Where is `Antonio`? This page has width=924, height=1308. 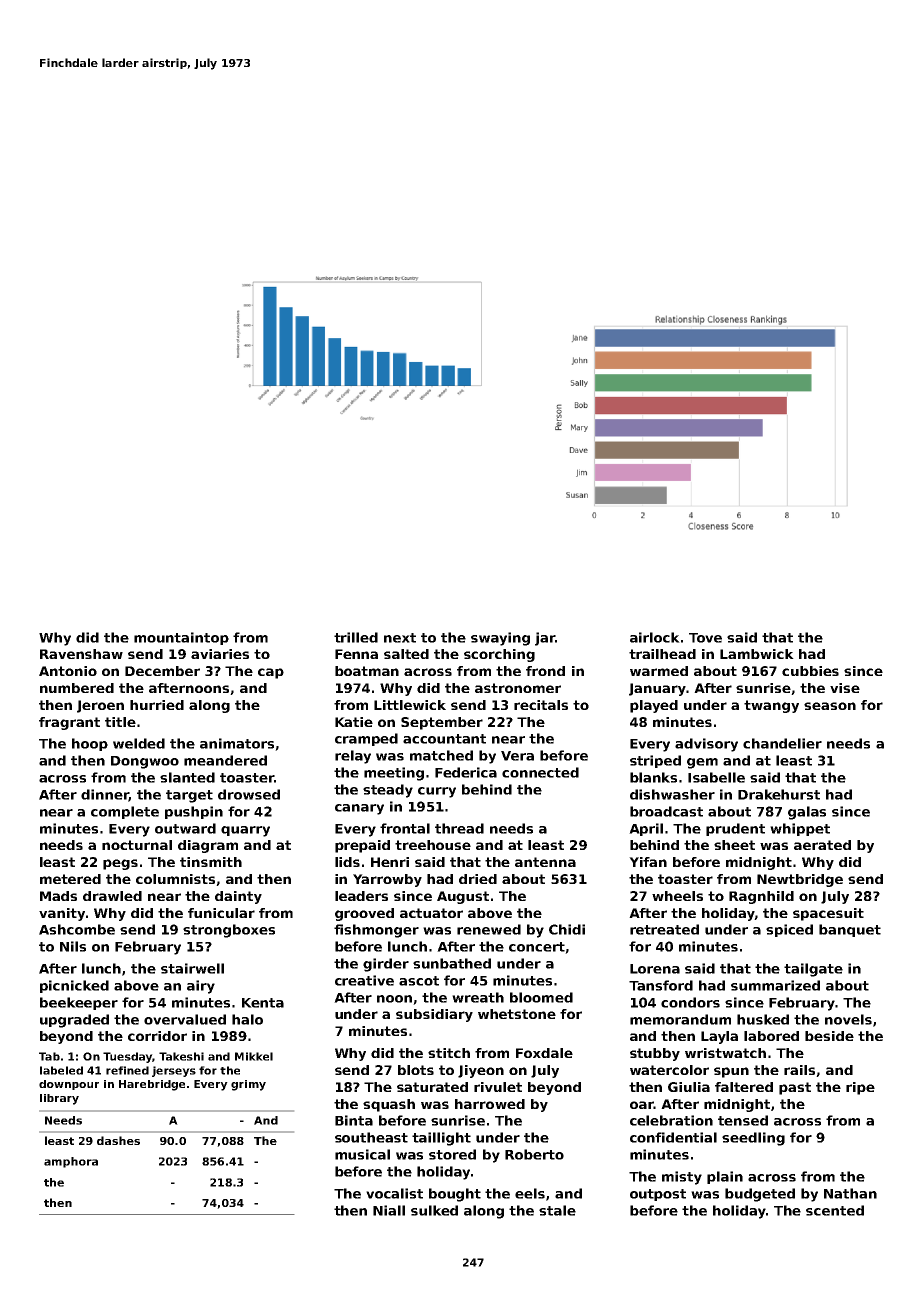
Antonio is located at coordinates (68, 671).
